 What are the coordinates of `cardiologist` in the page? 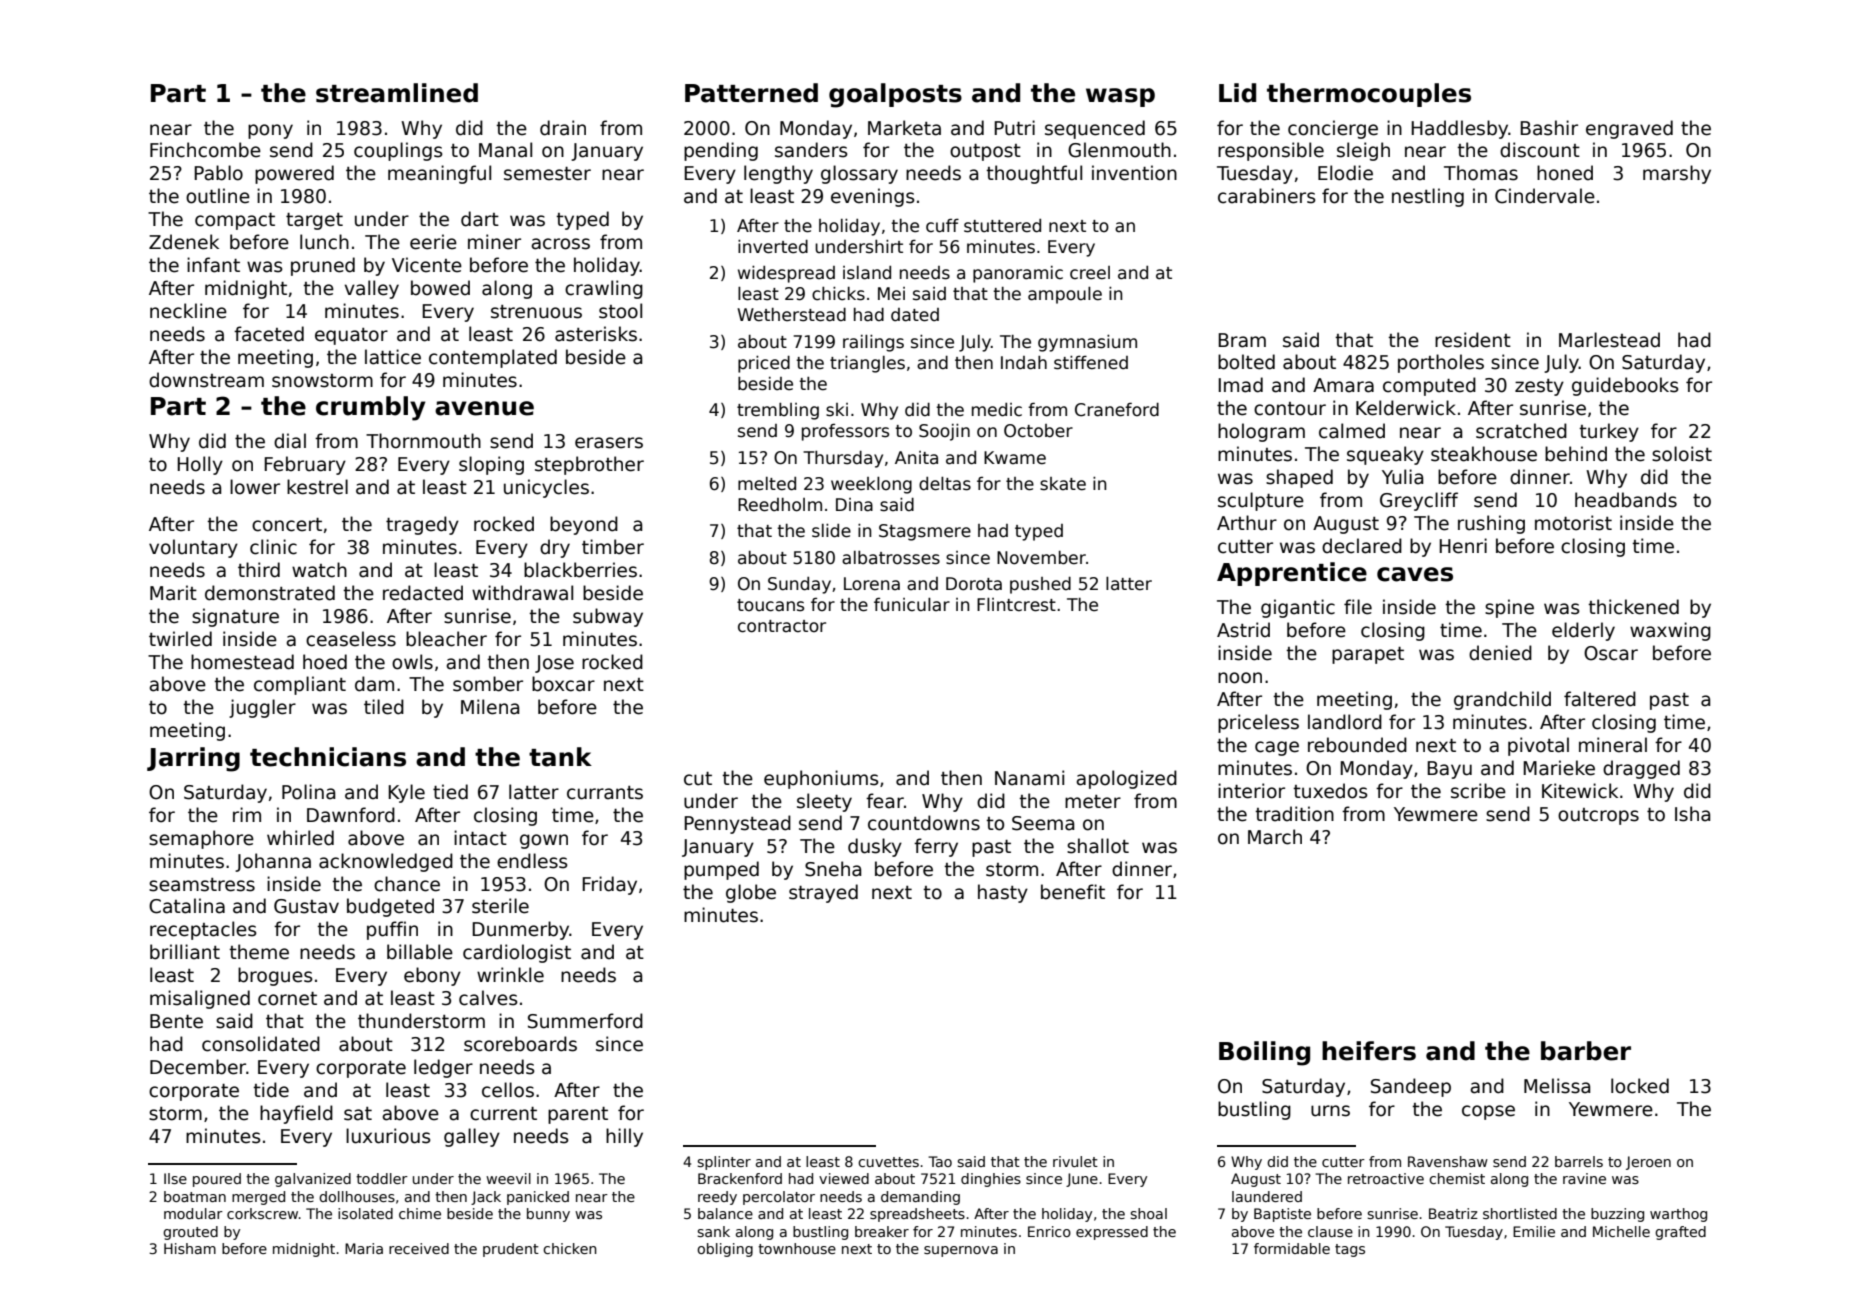 It's located at (517, 953).
